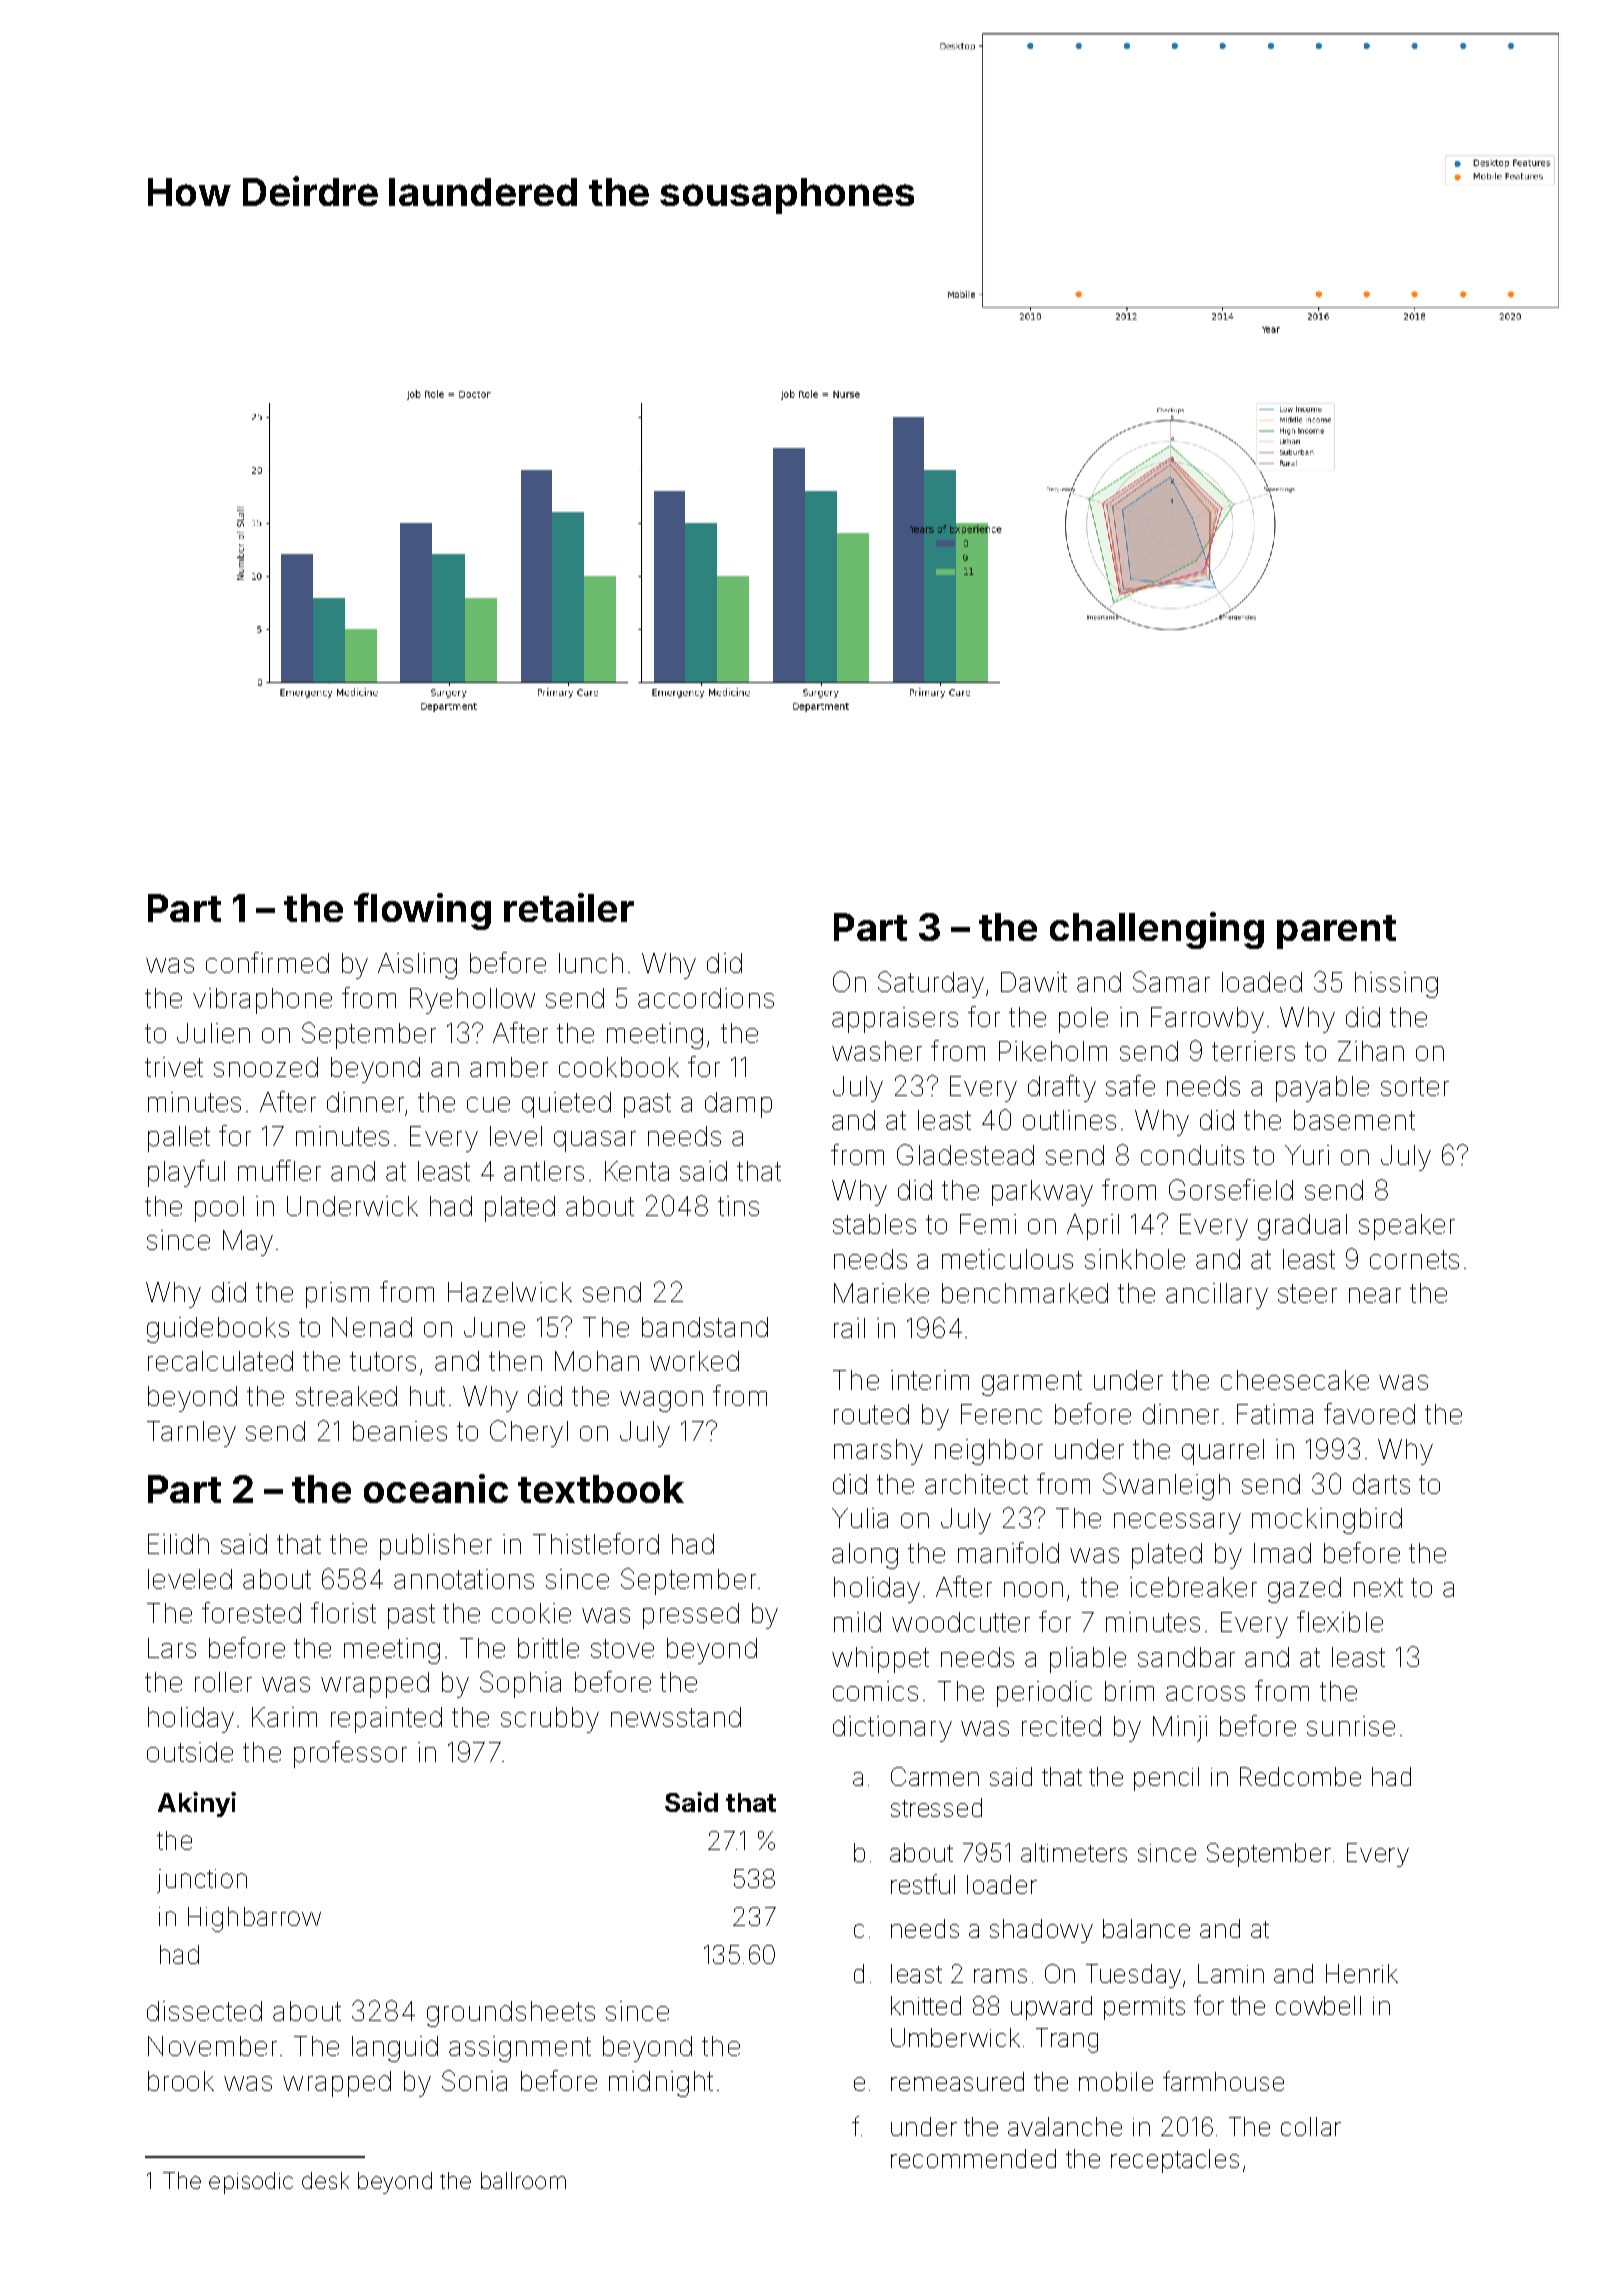 Image resolution: width=1620 pixels, height=2292 pixels. What do you see at coordinates (1217, 1296) in the screenshot?
I see `ancillary` at bounding box center [1217, 1296].
